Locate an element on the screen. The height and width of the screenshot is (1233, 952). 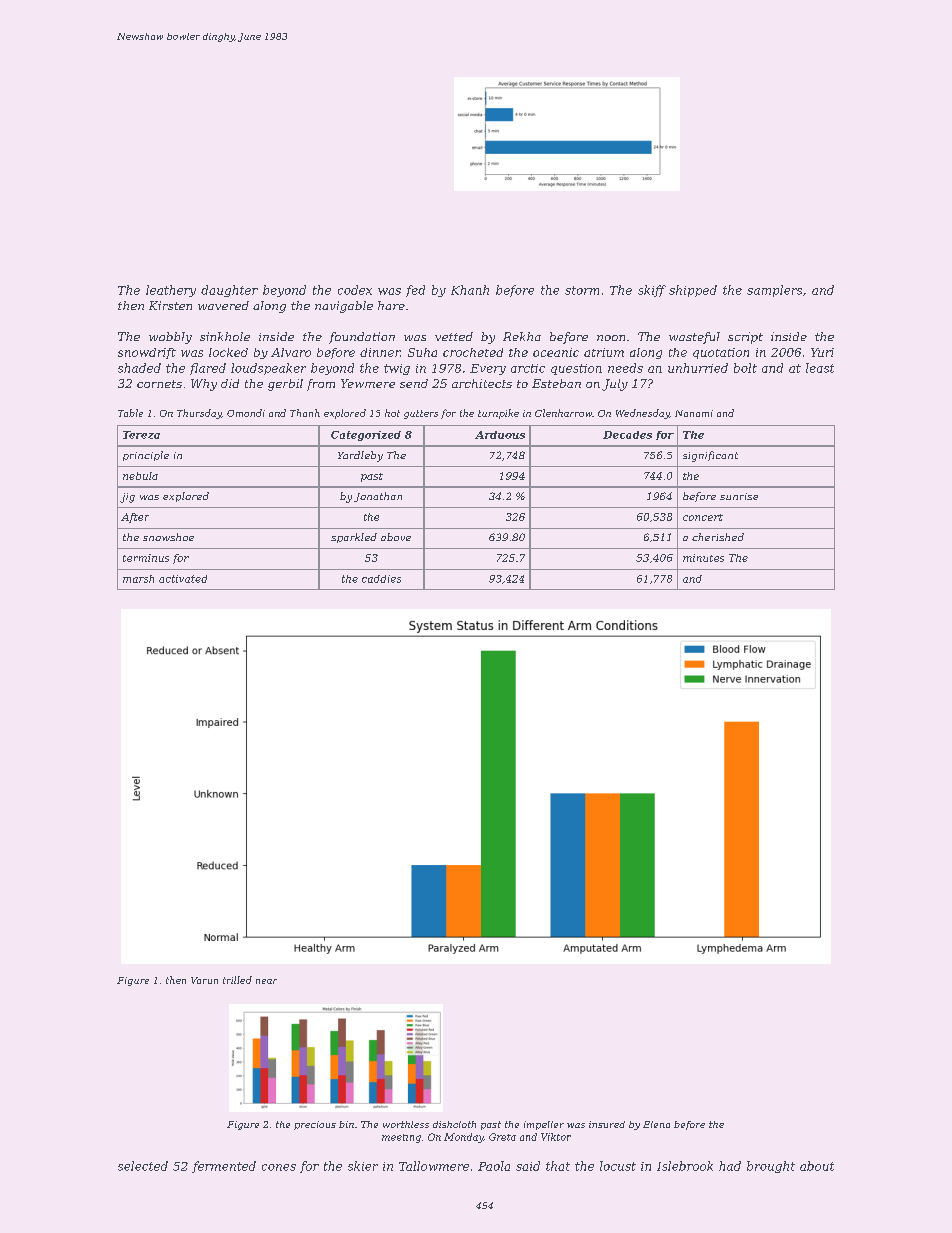
cones is located at coordinates (279, 1167).
